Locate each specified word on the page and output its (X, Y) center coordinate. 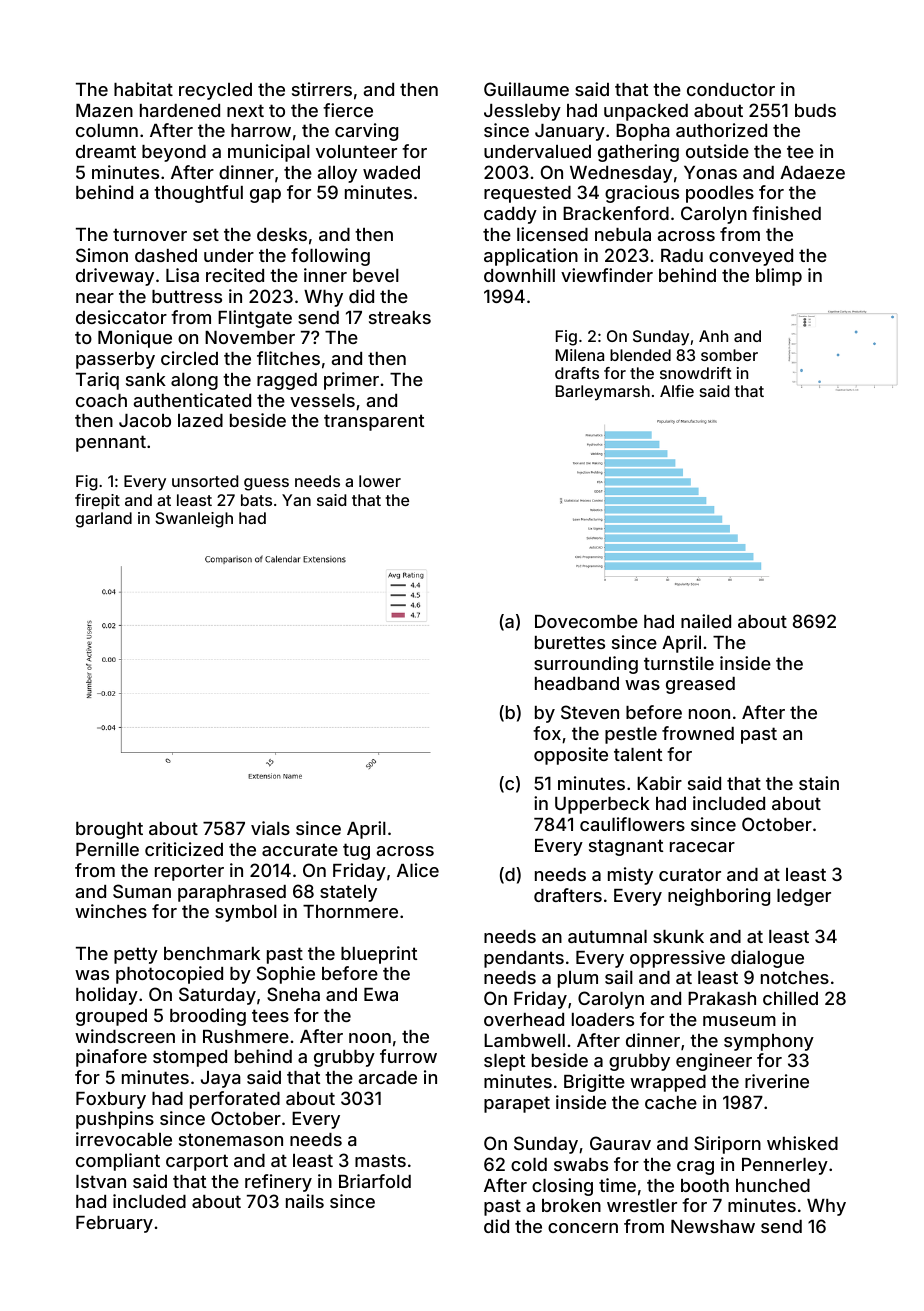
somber (729, 355)
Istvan (101, 1181)
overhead (524, 1019)
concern (583, 1228)
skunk (678, 936)
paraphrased (232, 893)
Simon (102, 255)
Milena (580, 355)
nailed (706, 621)
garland (104, 520)
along (194, 381)
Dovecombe (586, 621)
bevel (376, 275)
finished (786, 213)
